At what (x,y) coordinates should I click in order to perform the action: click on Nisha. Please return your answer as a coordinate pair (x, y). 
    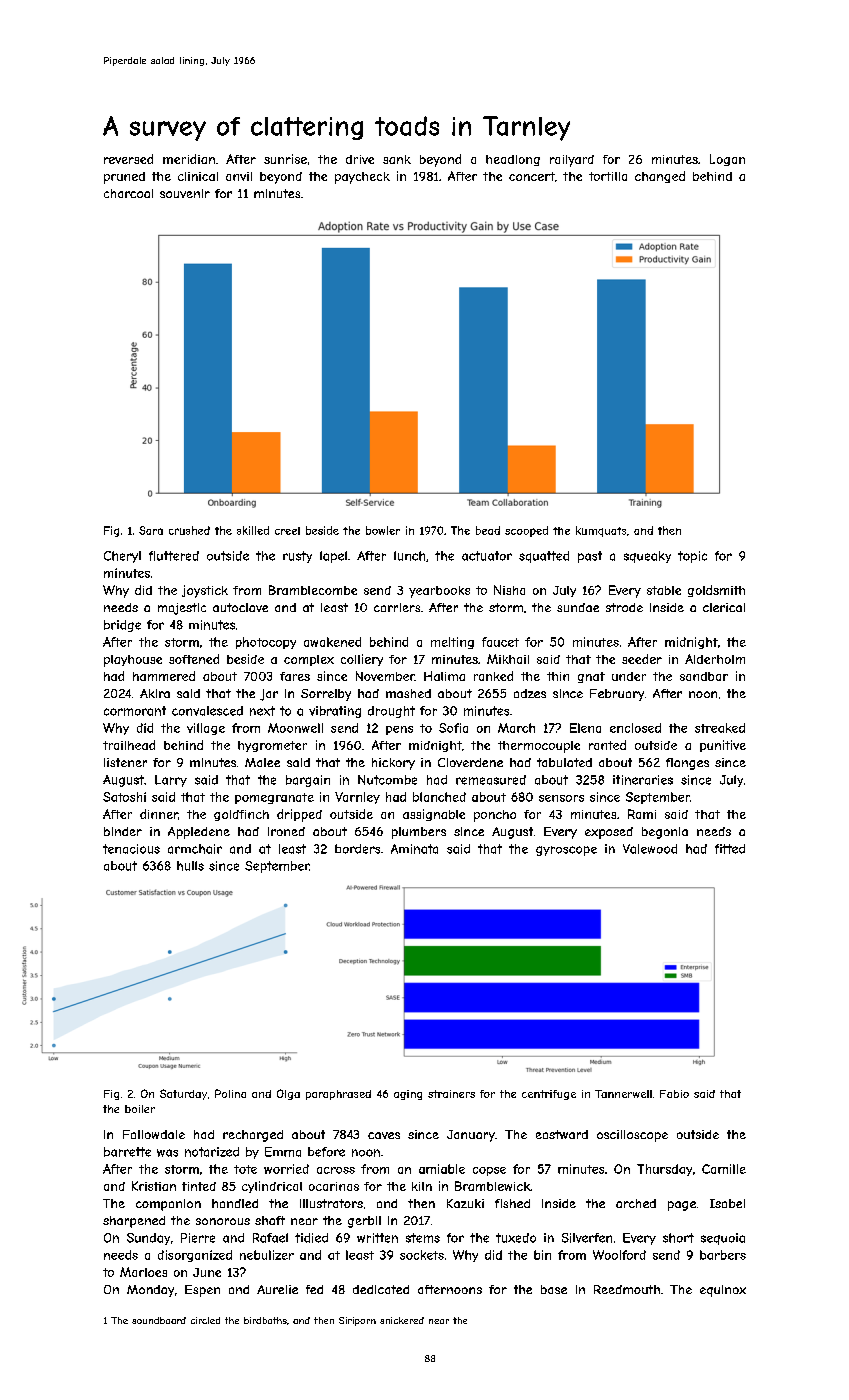
    Looking at the image, I should click on (509, 590).
